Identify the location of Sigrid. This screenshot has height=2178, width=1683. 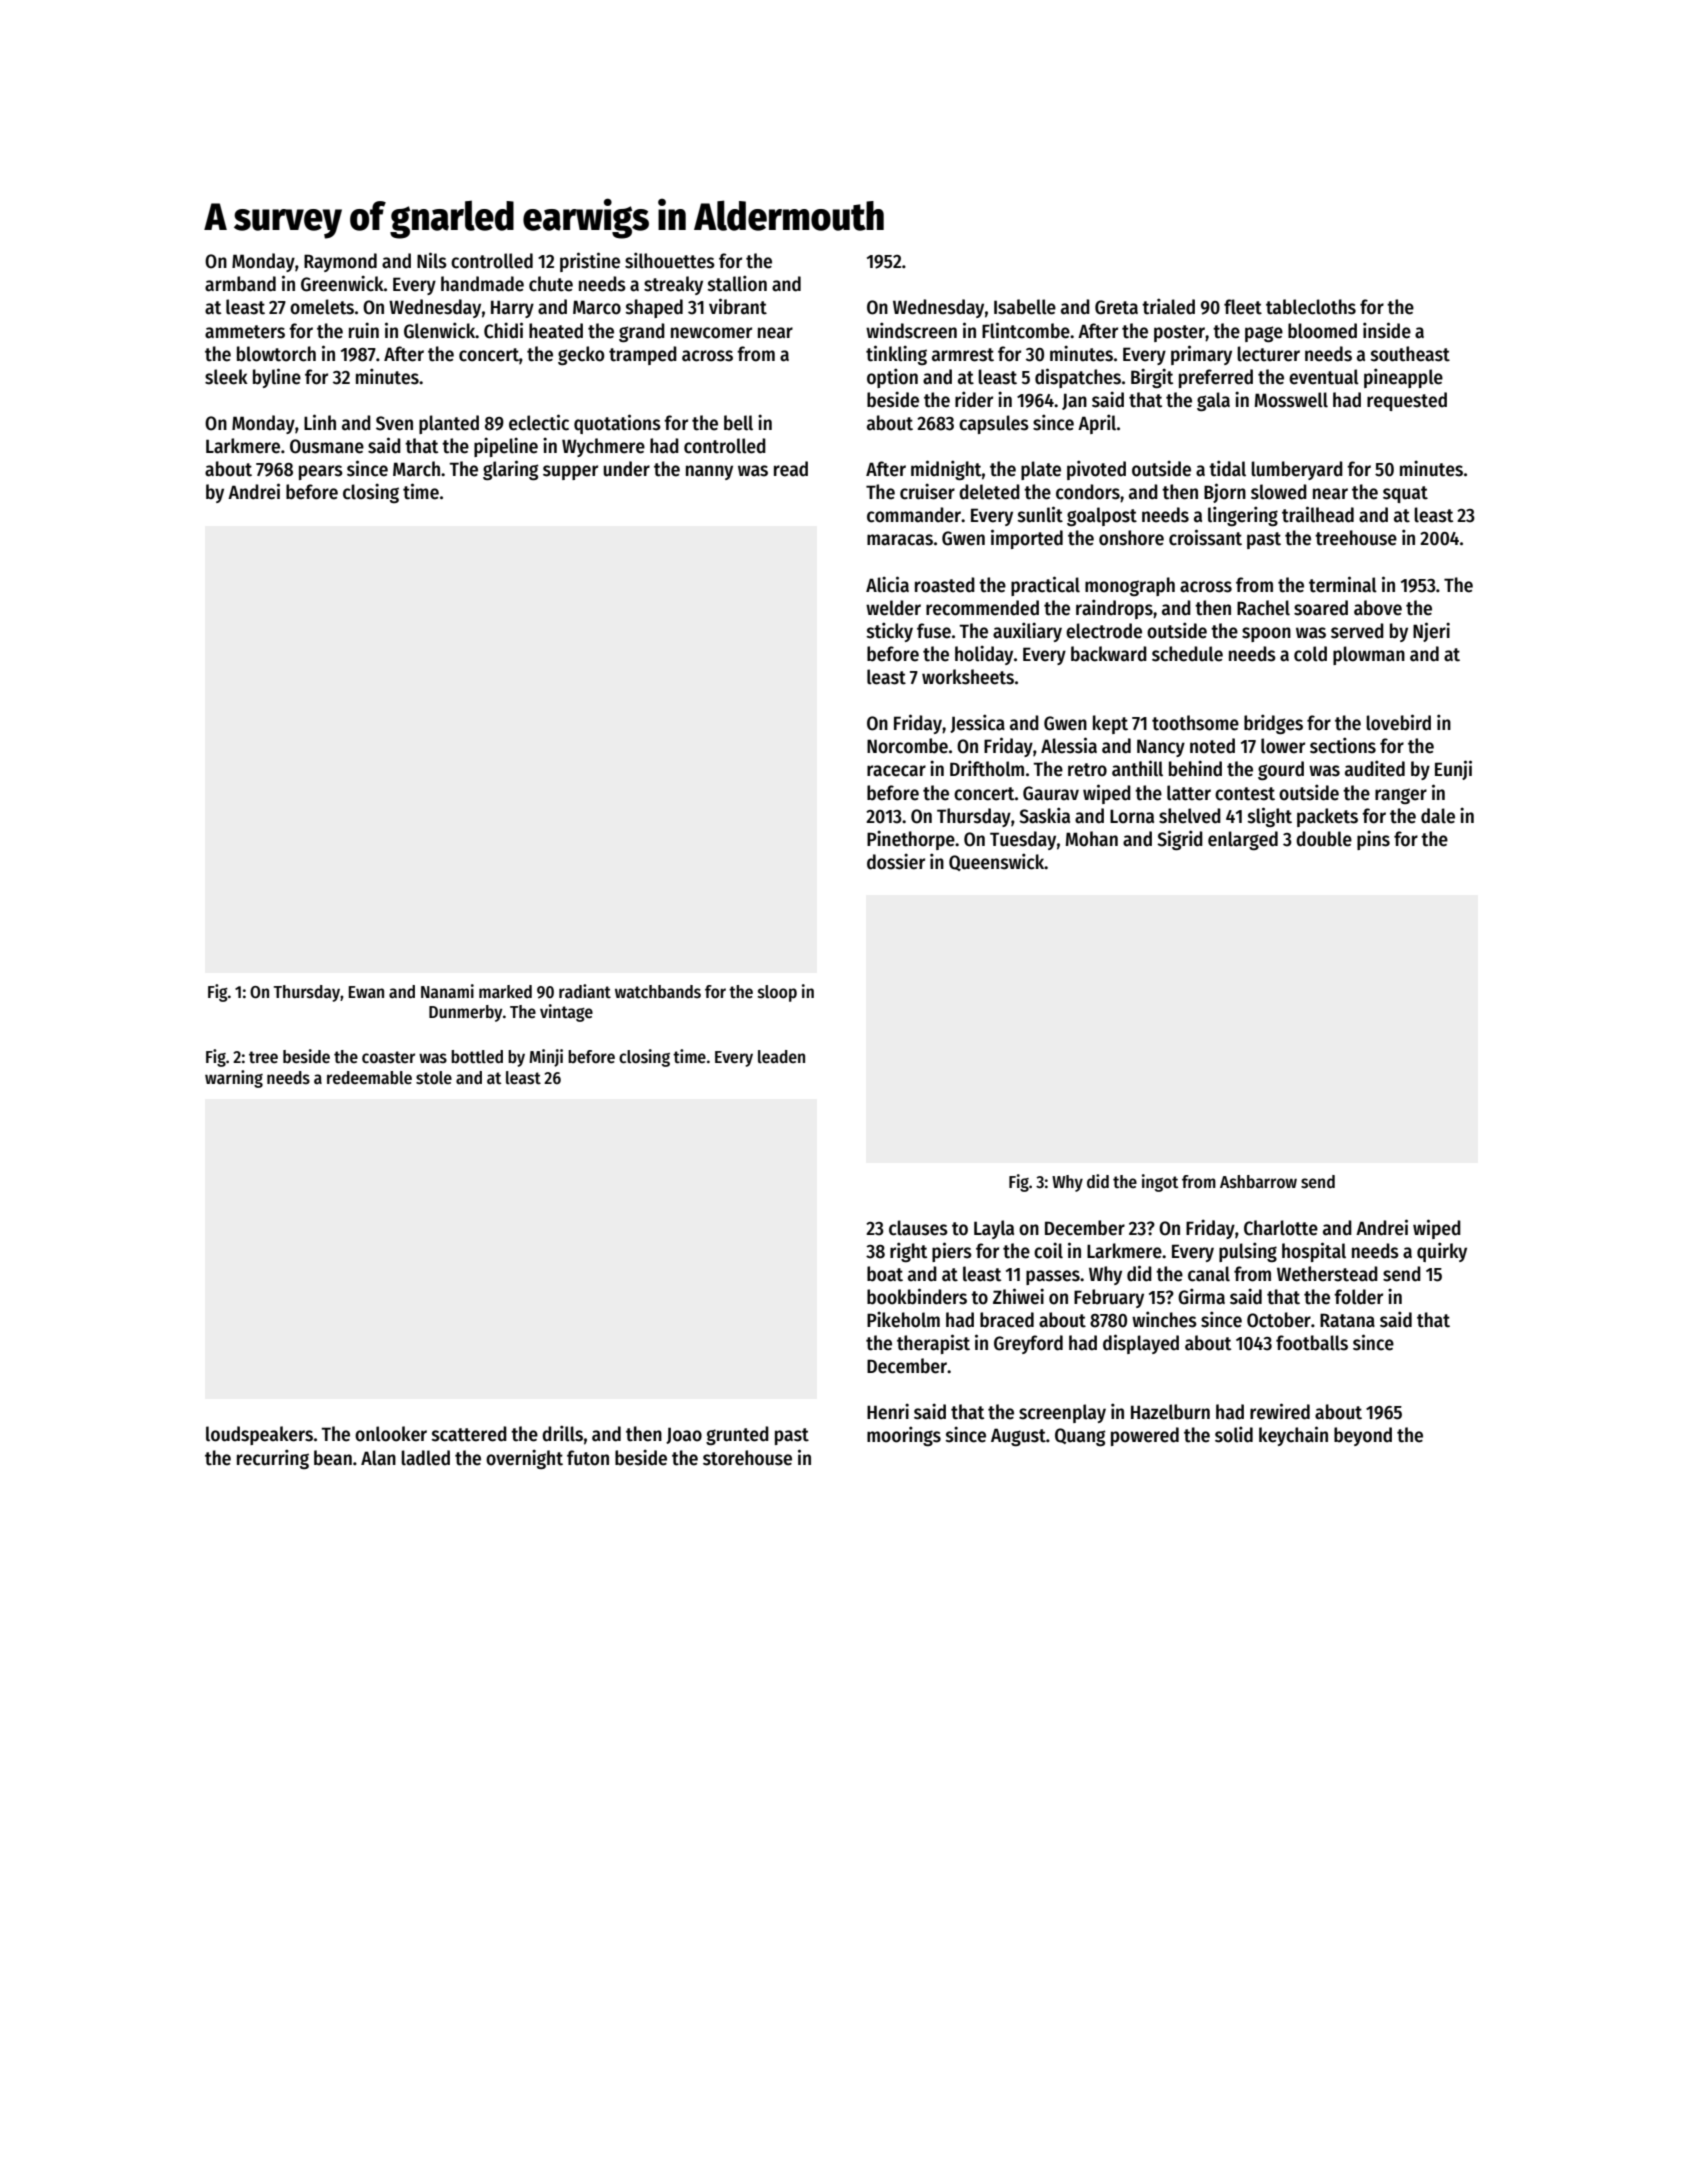
(1180, 840).
